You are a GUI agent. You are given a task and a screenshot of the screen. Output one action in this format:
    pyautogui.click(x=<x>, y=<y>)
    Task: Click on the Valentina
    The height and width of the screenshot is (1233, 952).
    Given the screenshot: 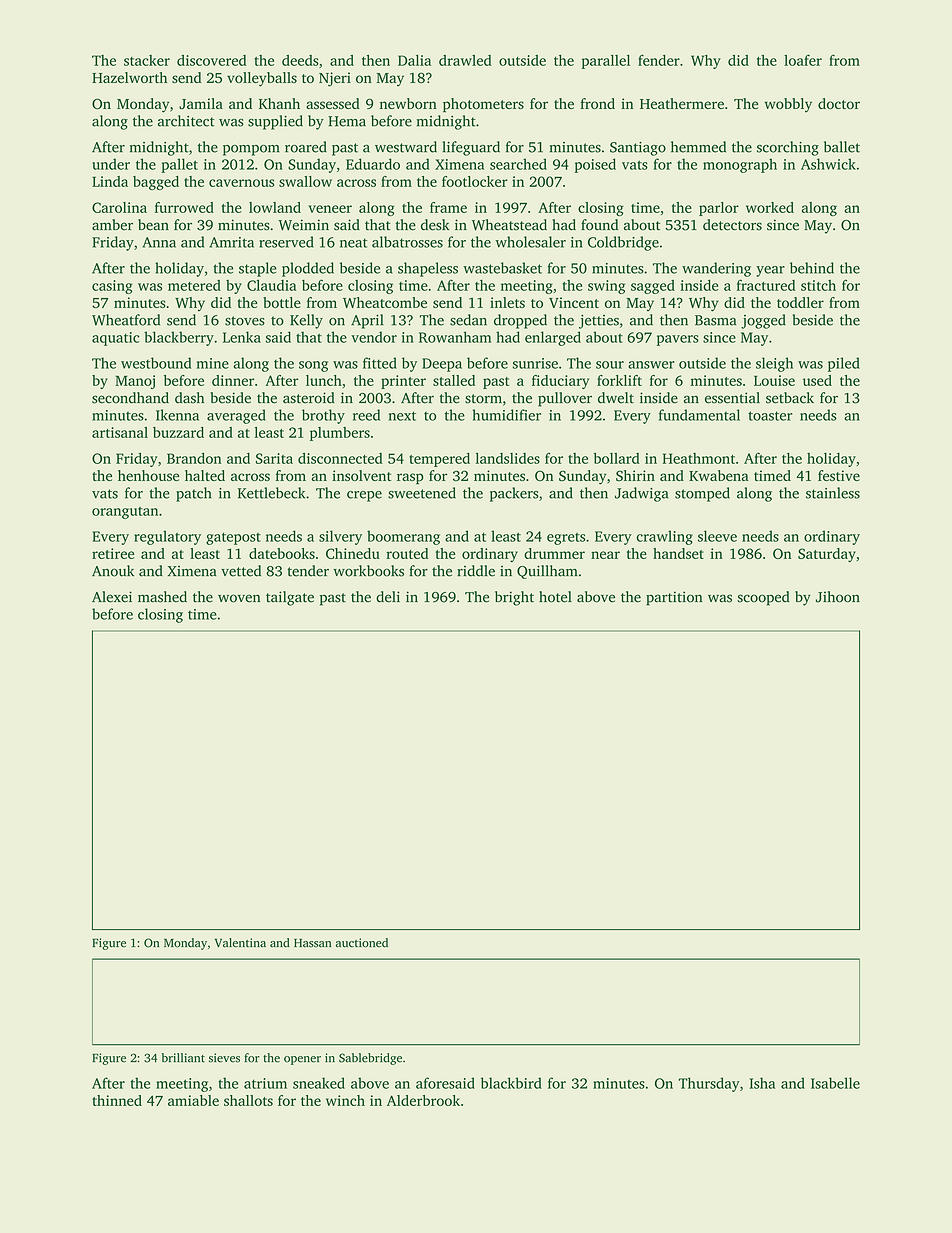 What is the action you would take?
    pyautogui.click(x=240, y=943)
